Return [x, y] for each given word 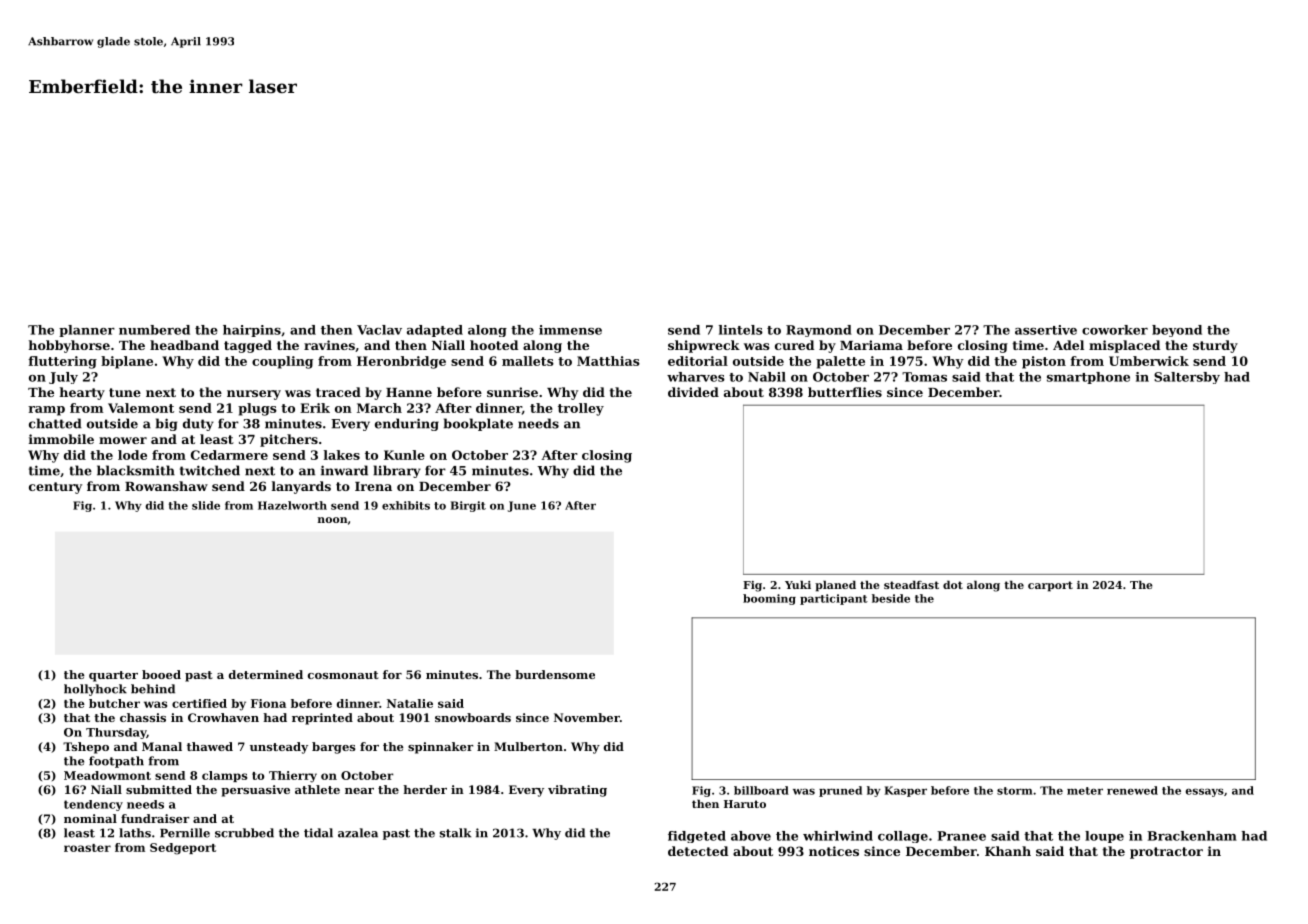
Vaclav [379, 330]
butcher [114, 703]
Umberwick [1149, 361]
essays [1204, 792]
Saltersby [1187, 378]
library [397, 471]
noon [333, 520]
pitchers [289, 440]
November [587, 717]
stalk [455, 833]
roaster [87, 848]
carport [1050, 586]
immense [570, 330]
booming [769, 599]
